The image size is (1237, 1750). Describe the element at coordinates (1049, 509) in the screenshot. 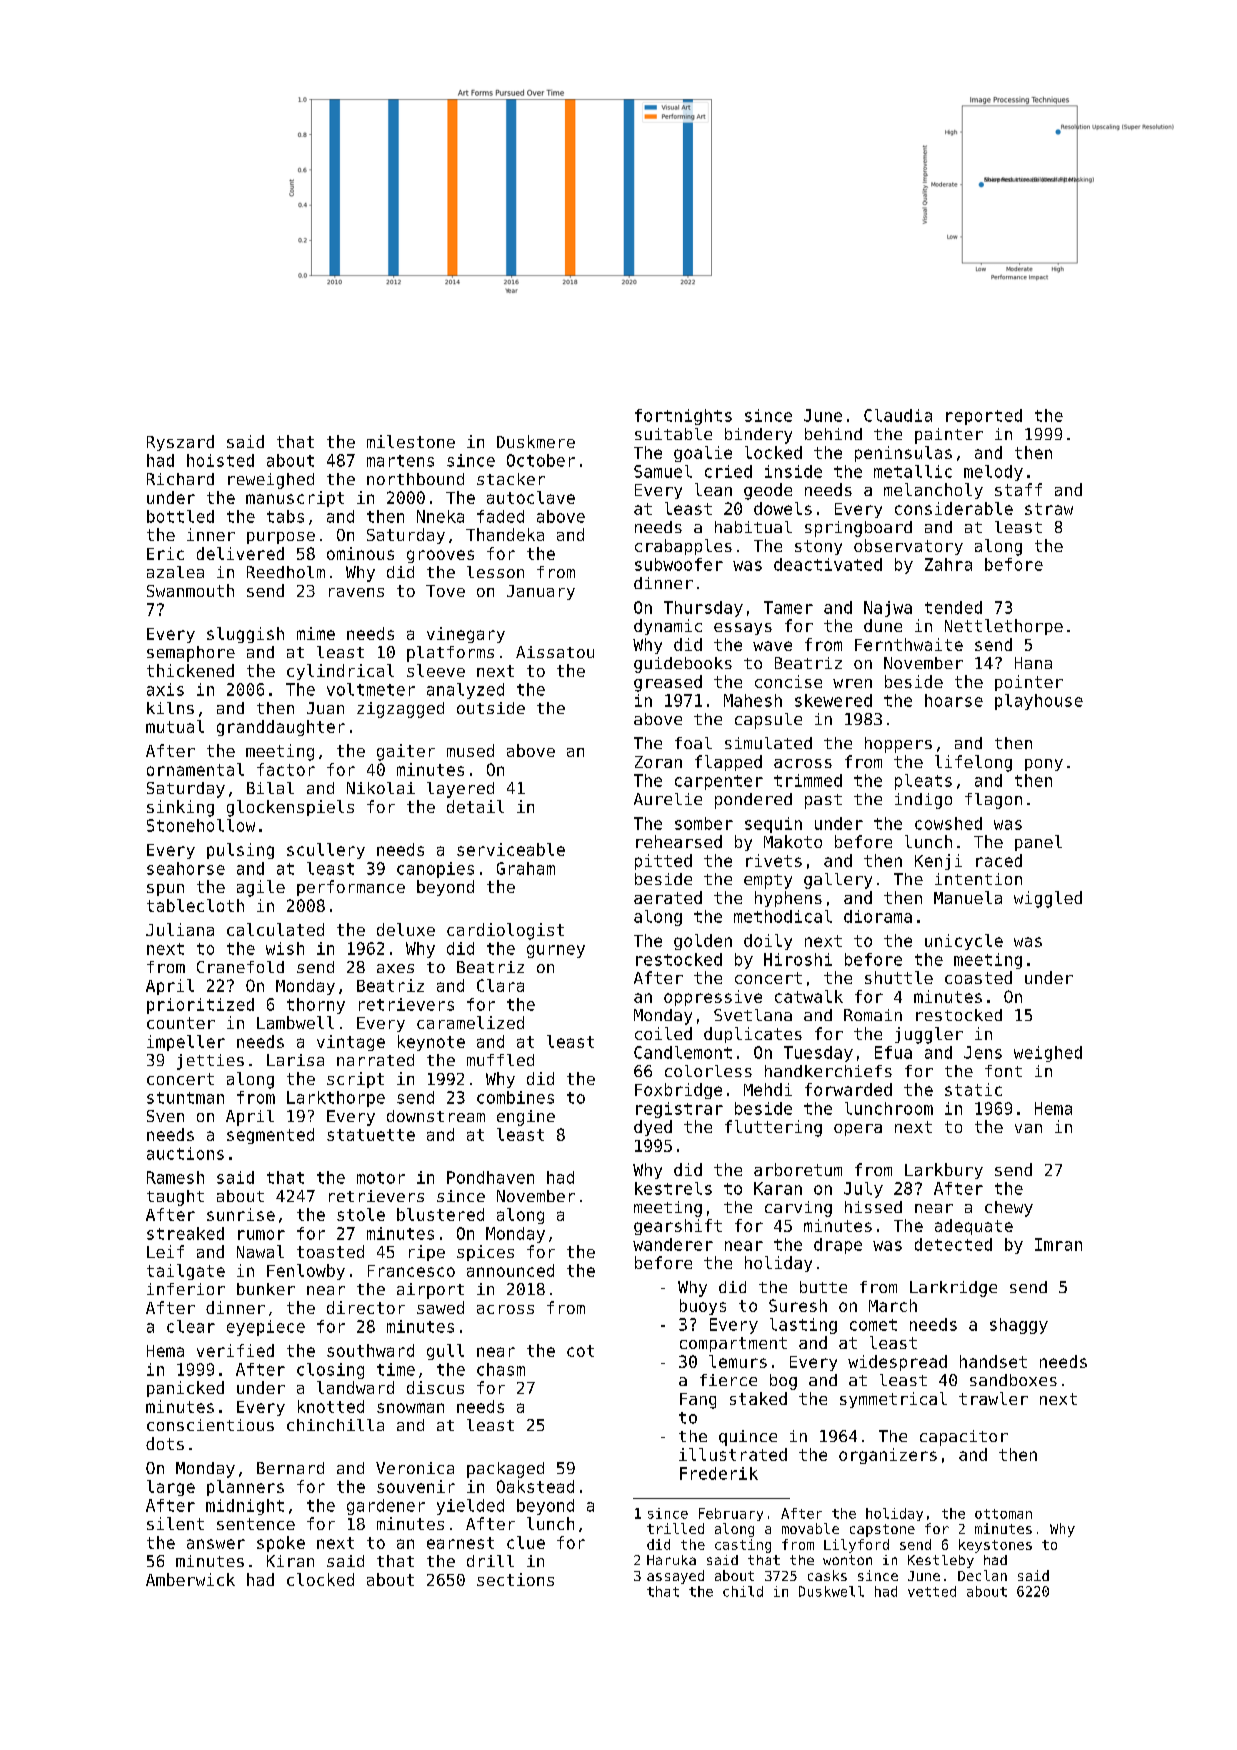

I see `straw` at that location.
